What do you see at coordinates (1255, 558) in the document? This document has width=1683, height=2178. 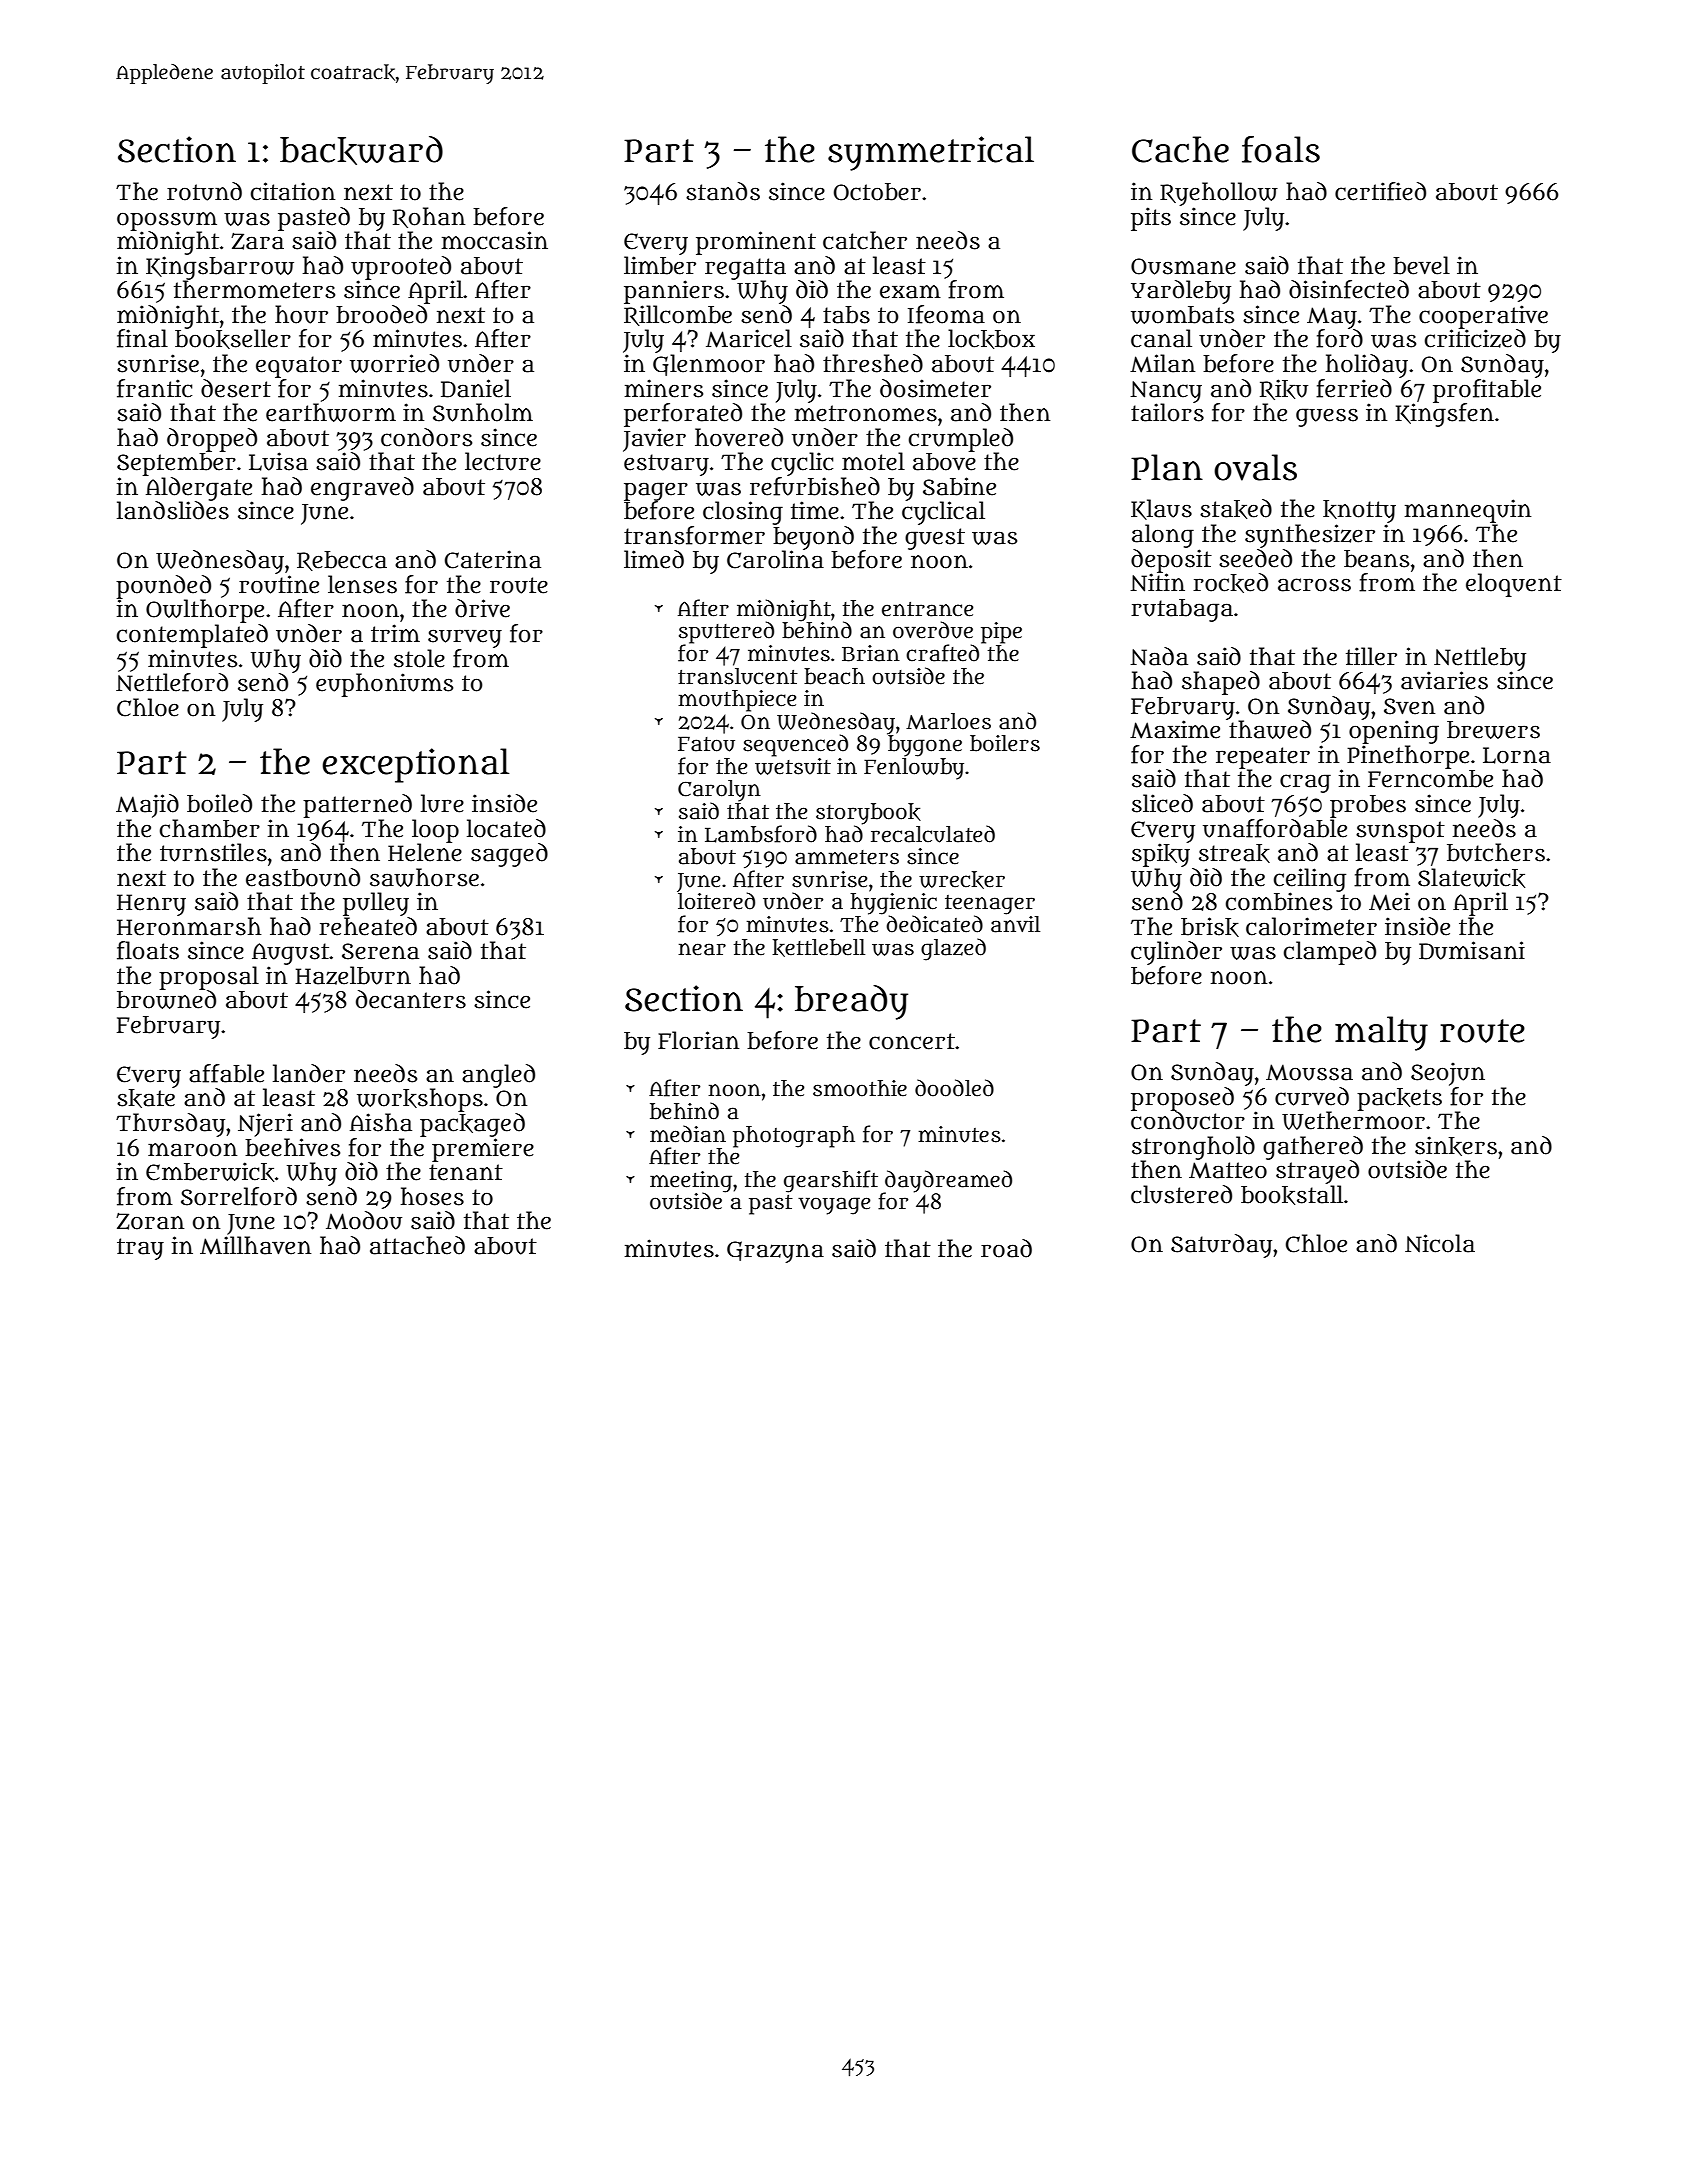 I see `seeded` at bounding box center [1255, 558].
